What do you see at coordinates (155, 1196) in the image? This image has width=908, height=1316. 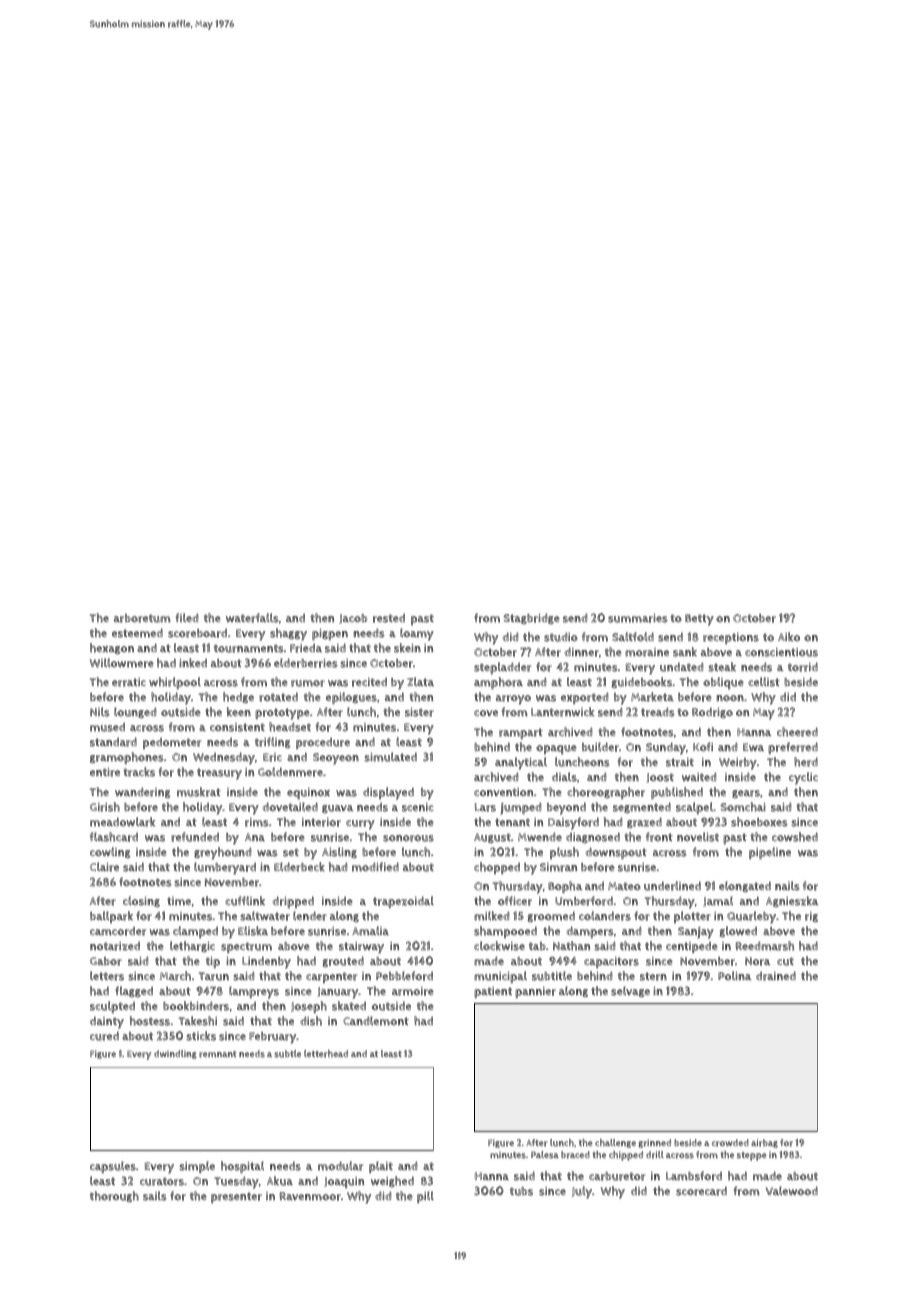 I see `sails` at bounding box center [155, 1196].
